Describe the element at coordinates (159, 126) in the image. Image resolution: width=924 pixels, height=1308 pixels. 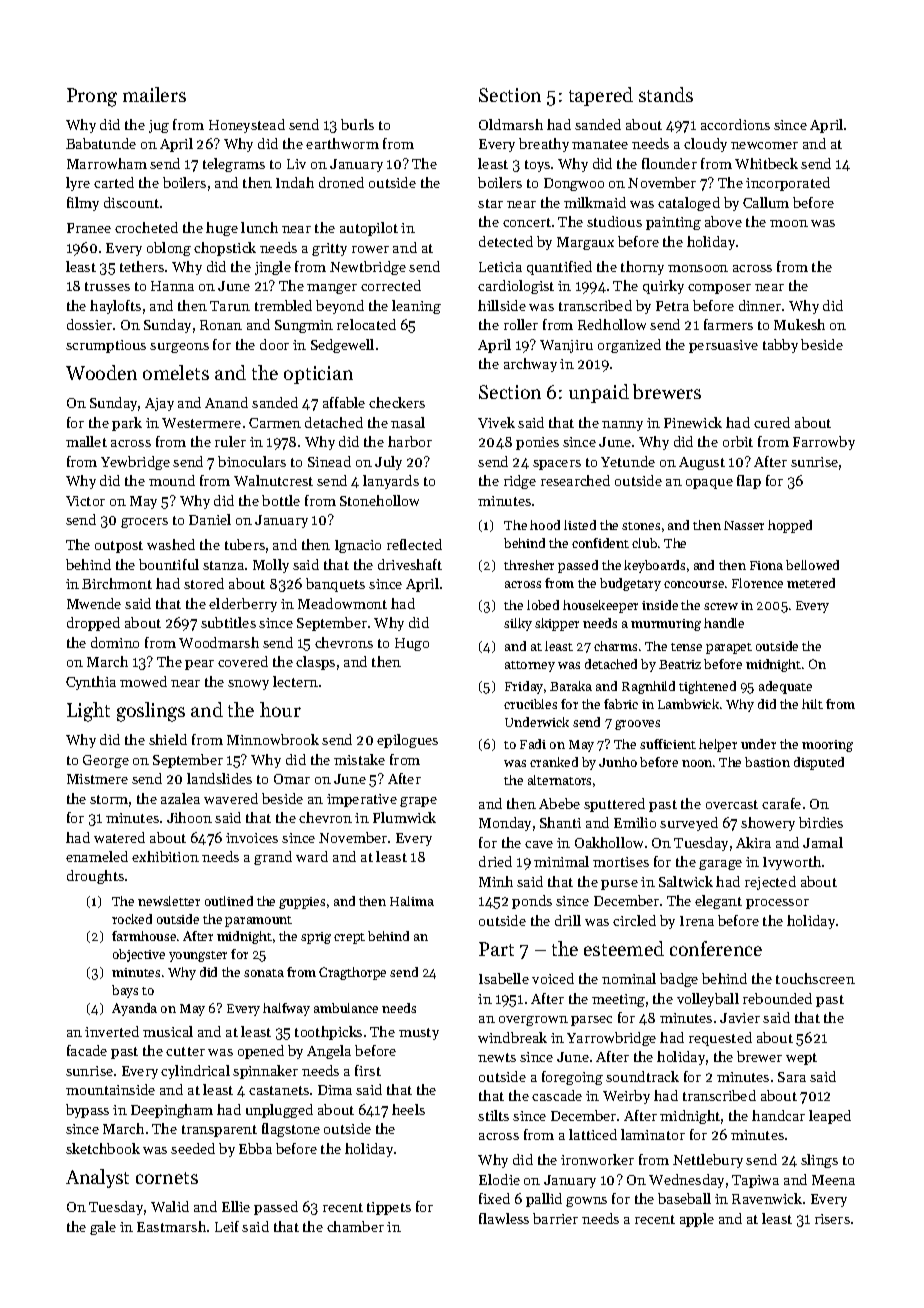
I see `jug` at that location.
